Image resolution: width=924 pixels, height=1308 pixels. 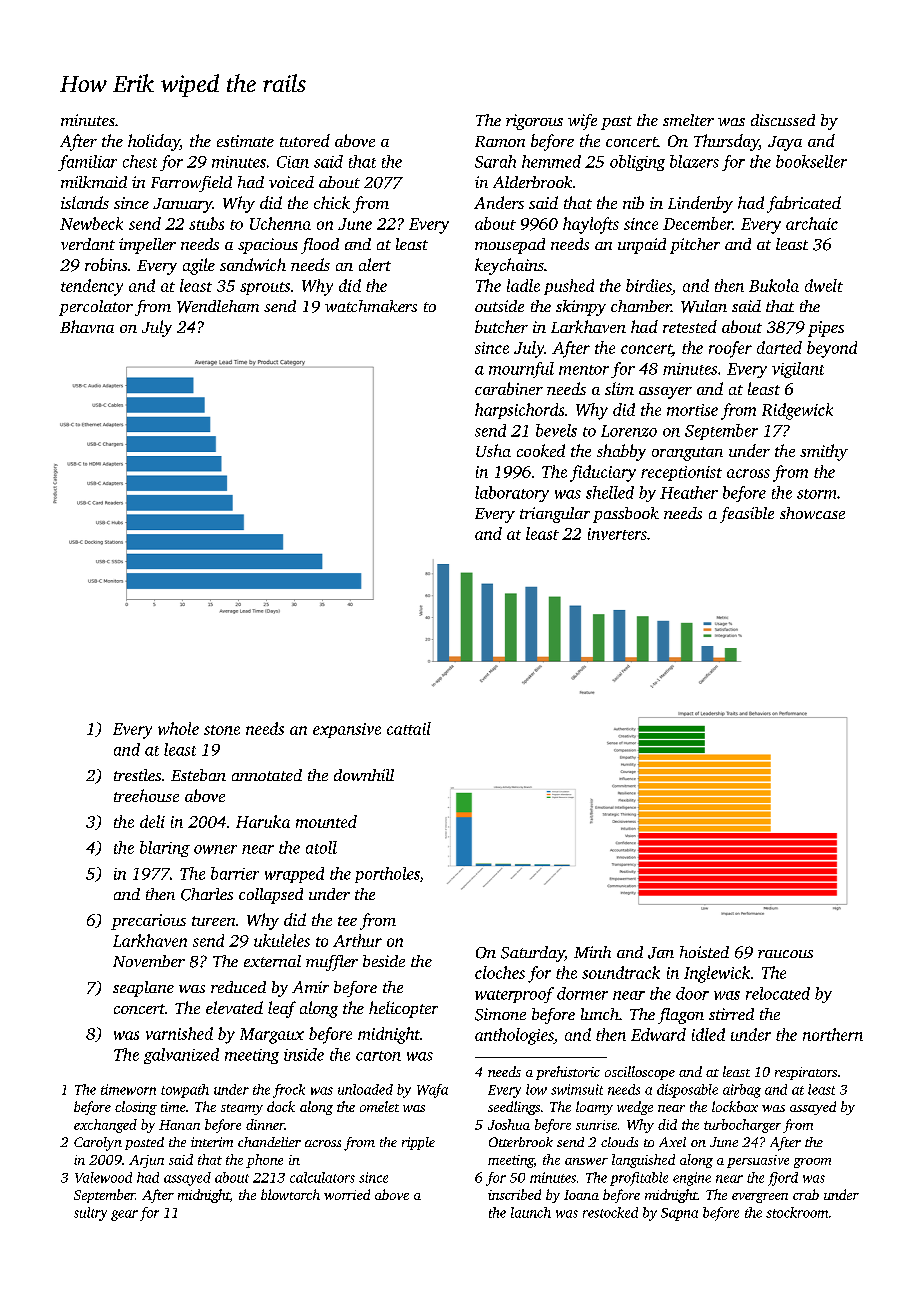 I want to click on storm, so click(x=816, y=494).
